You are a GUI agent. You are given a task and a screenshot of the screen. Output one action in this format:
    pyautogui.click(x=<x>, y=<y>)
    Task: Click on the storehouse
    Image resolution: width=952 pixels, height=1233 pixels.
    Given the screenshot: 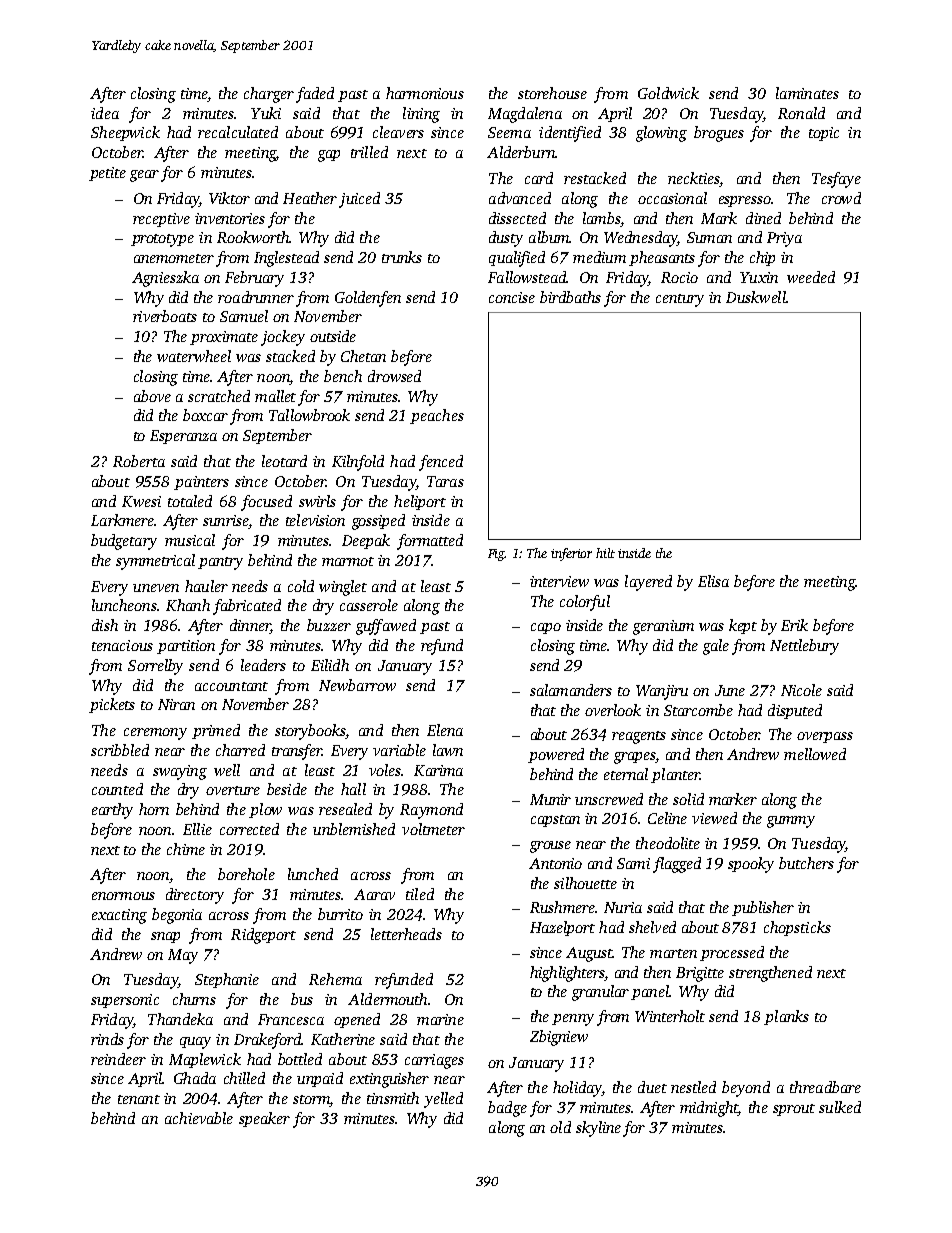 What is the action you would take?
    pyautogui.click(x=552, y=93)
